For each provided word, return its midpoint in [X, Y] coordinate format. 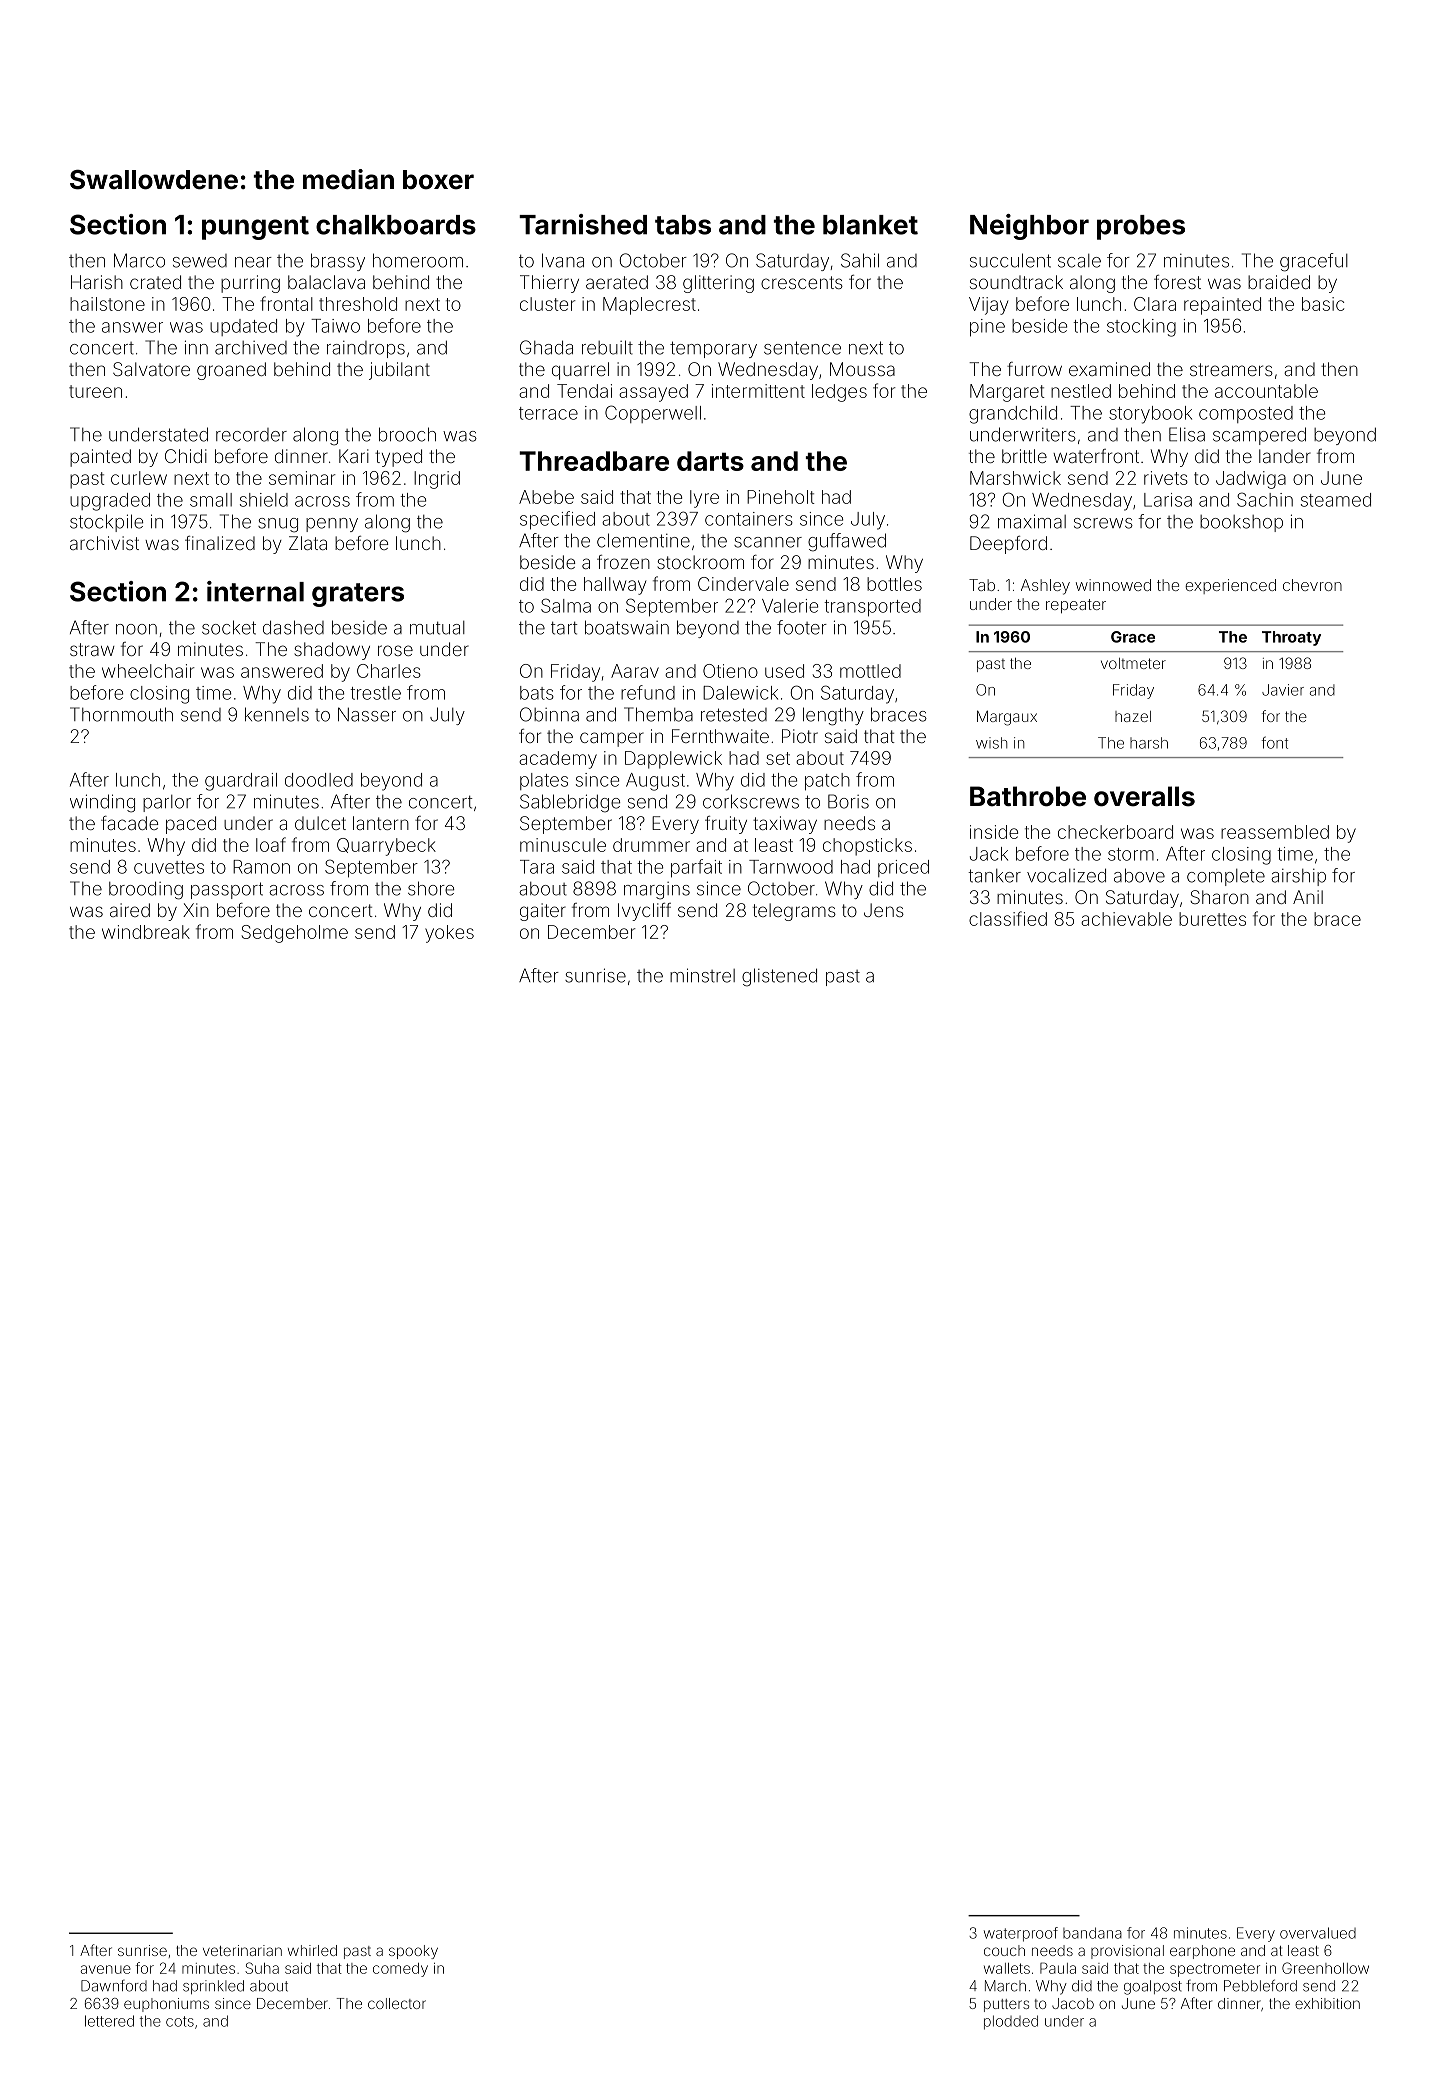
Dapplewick [673, 760]
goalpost [1153, 1987]
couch [1004, 1950]
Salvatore [151, 369]
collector [397, 2003]
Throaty [1291, 638]
